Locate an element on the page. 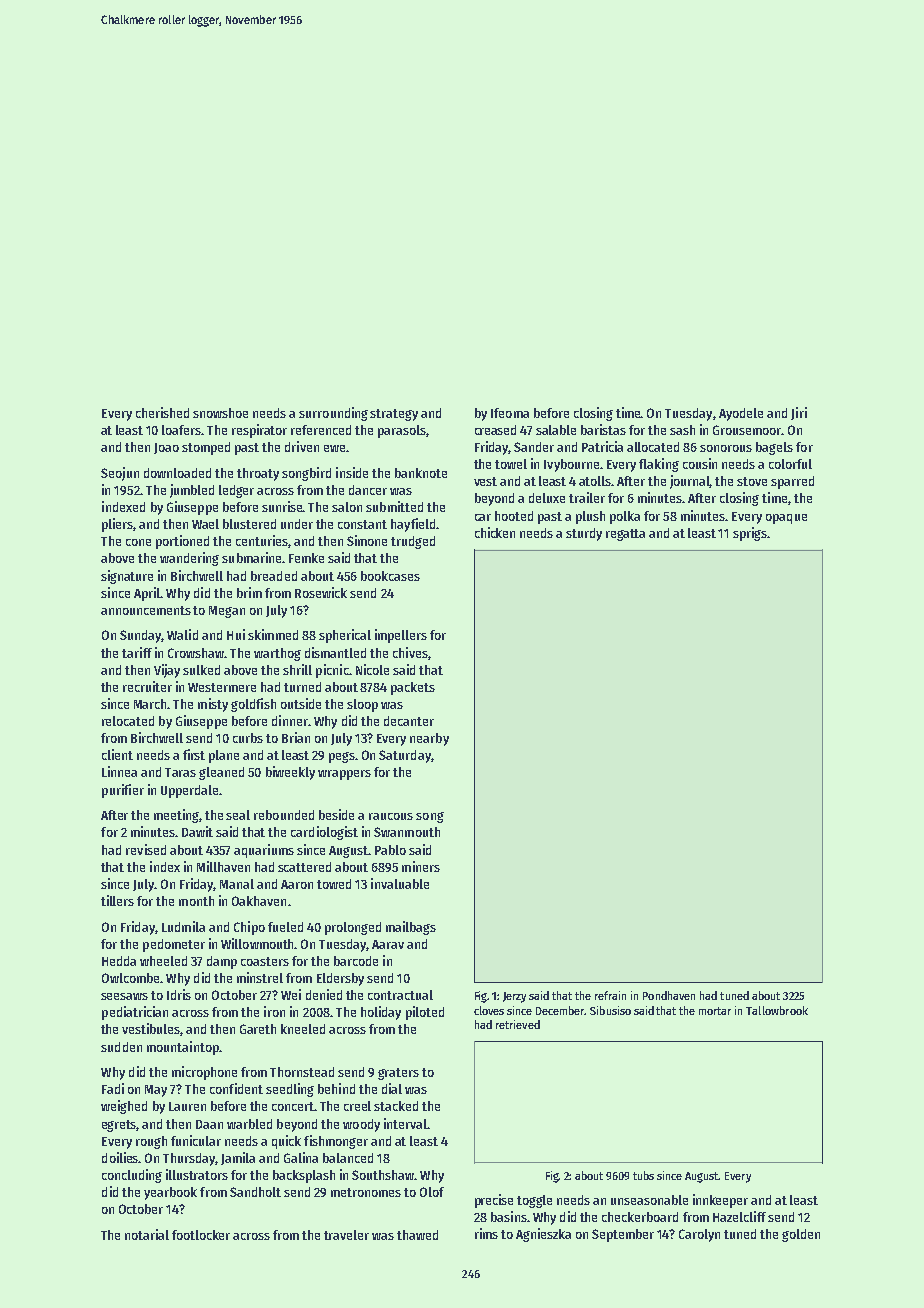  interval is located at coordinates (405, 1123).
